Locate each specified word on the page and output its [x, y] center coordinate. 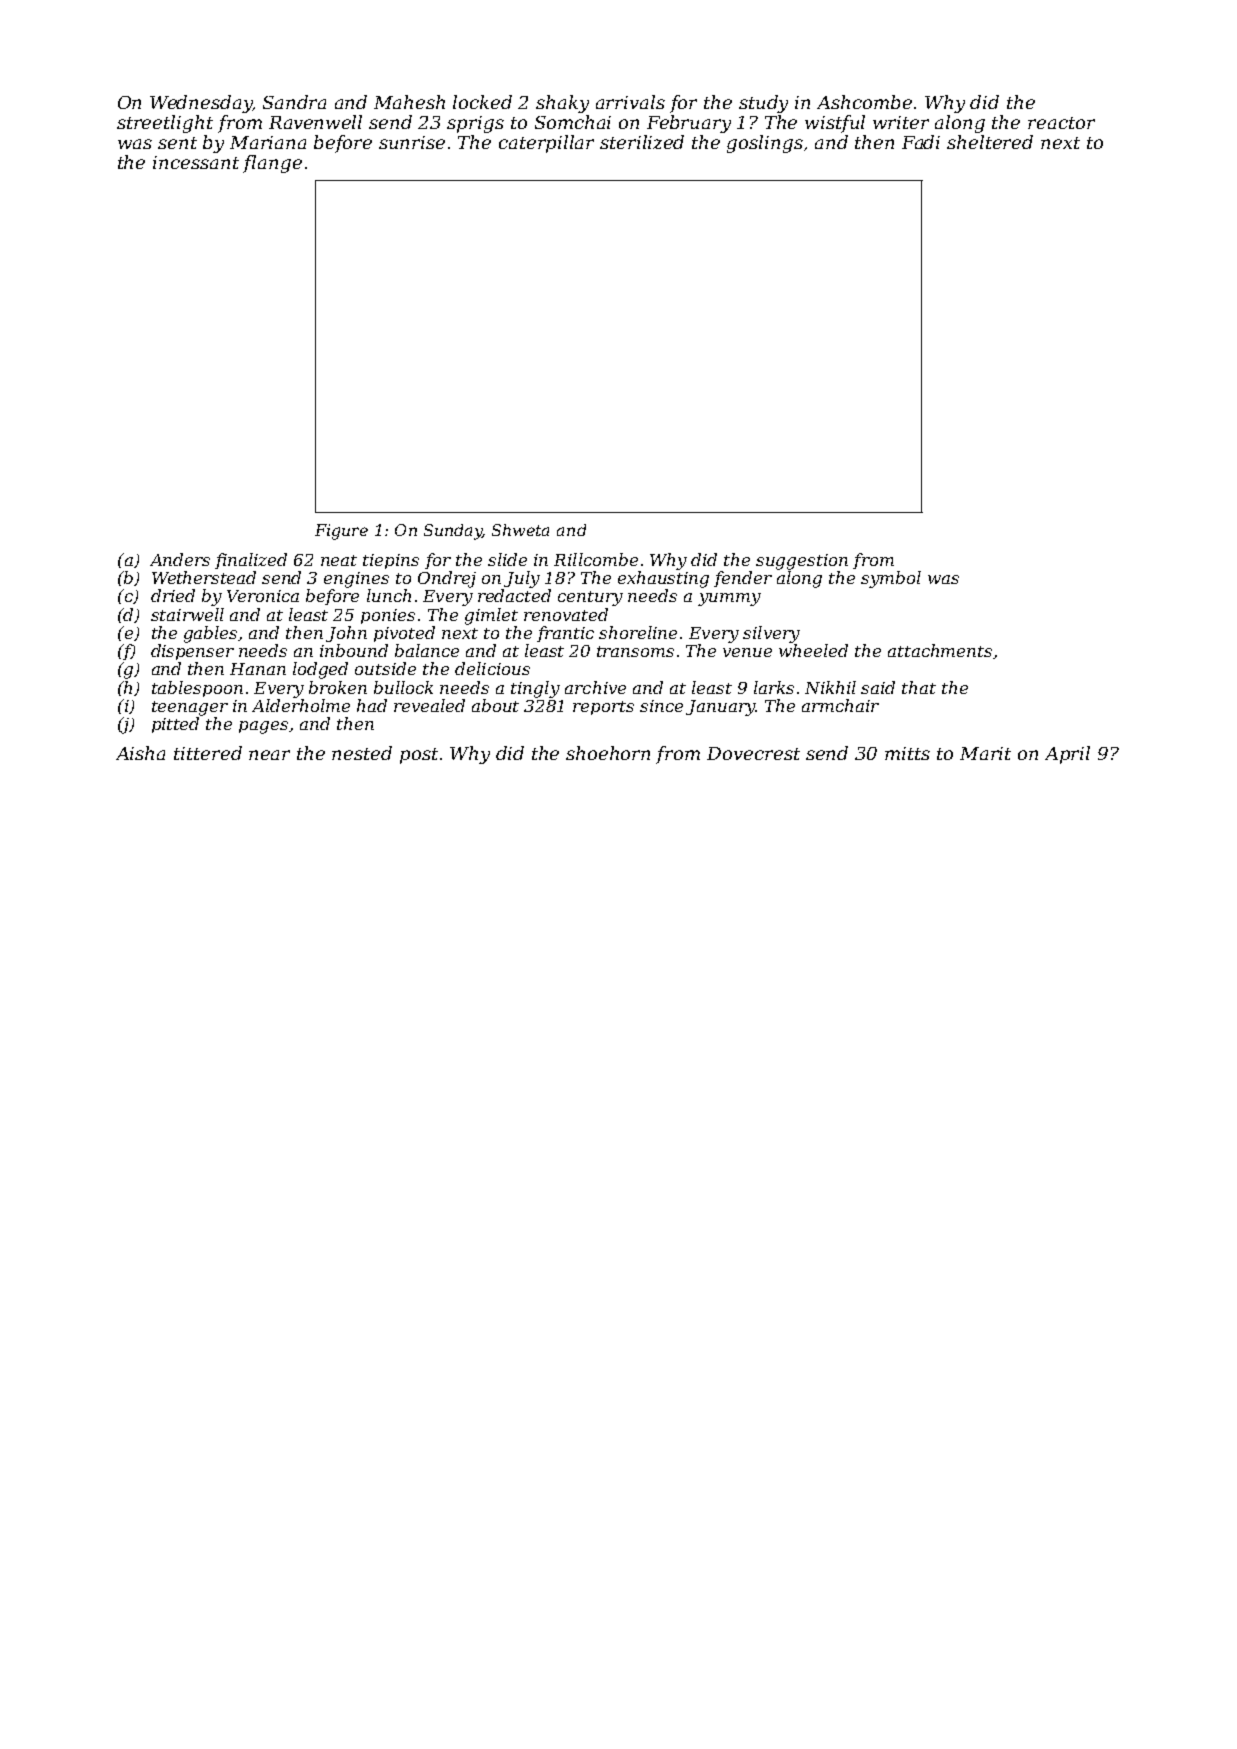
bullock [403, 687]
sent [177, 143]
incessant [196, 162]
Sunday [453, 532]
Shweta [520, 530]
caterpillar [546, 144]
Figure [341, 532]
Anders [180, 559]
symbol [891, 579]
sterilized [642, 142]
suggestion [802, 562]
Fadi [921, 142]
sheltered [990, 142]
